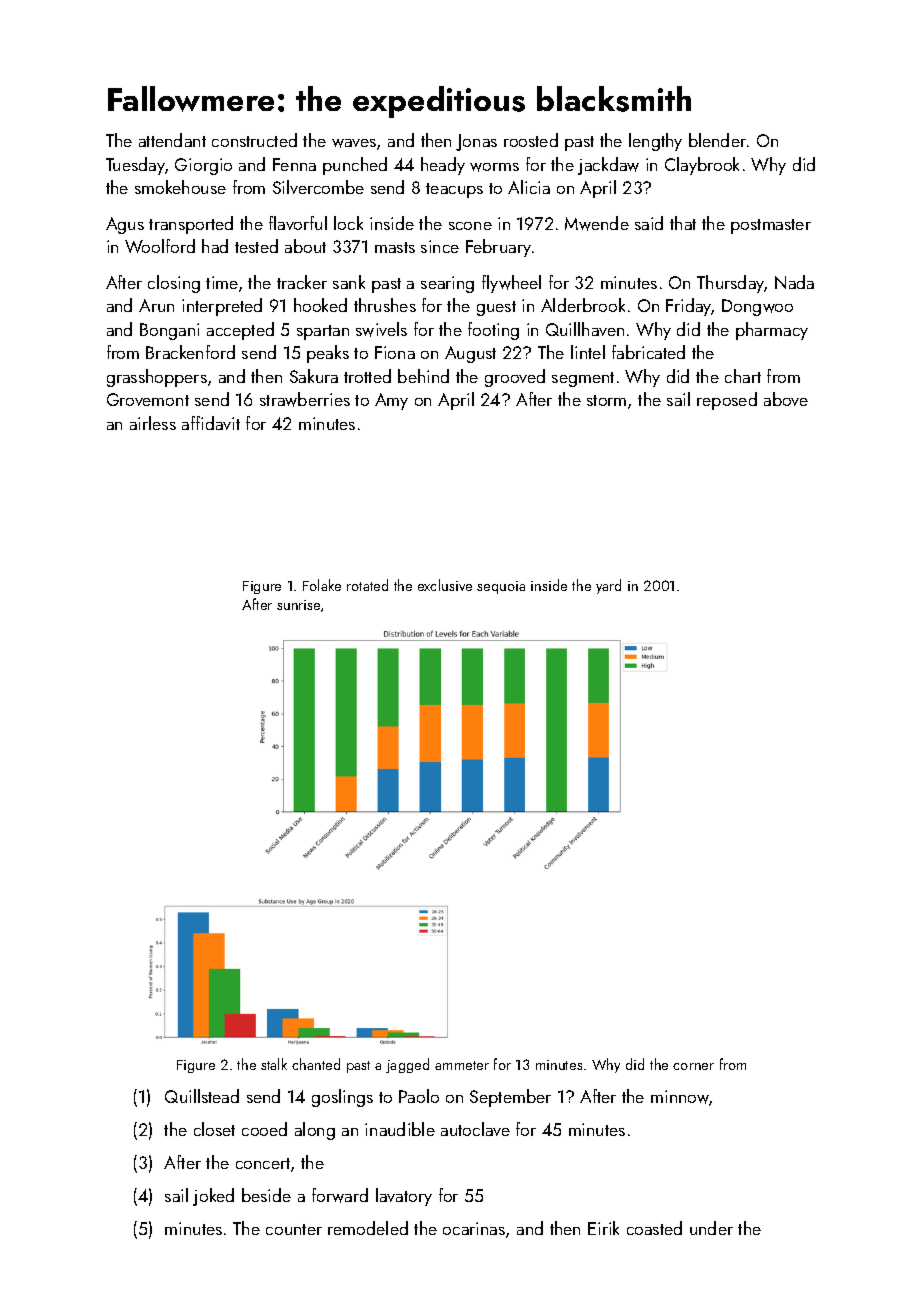  What do you see at coordinates (298, 605) in the screenshot?
I see `sunrise` at bounding box center [298, 605].
